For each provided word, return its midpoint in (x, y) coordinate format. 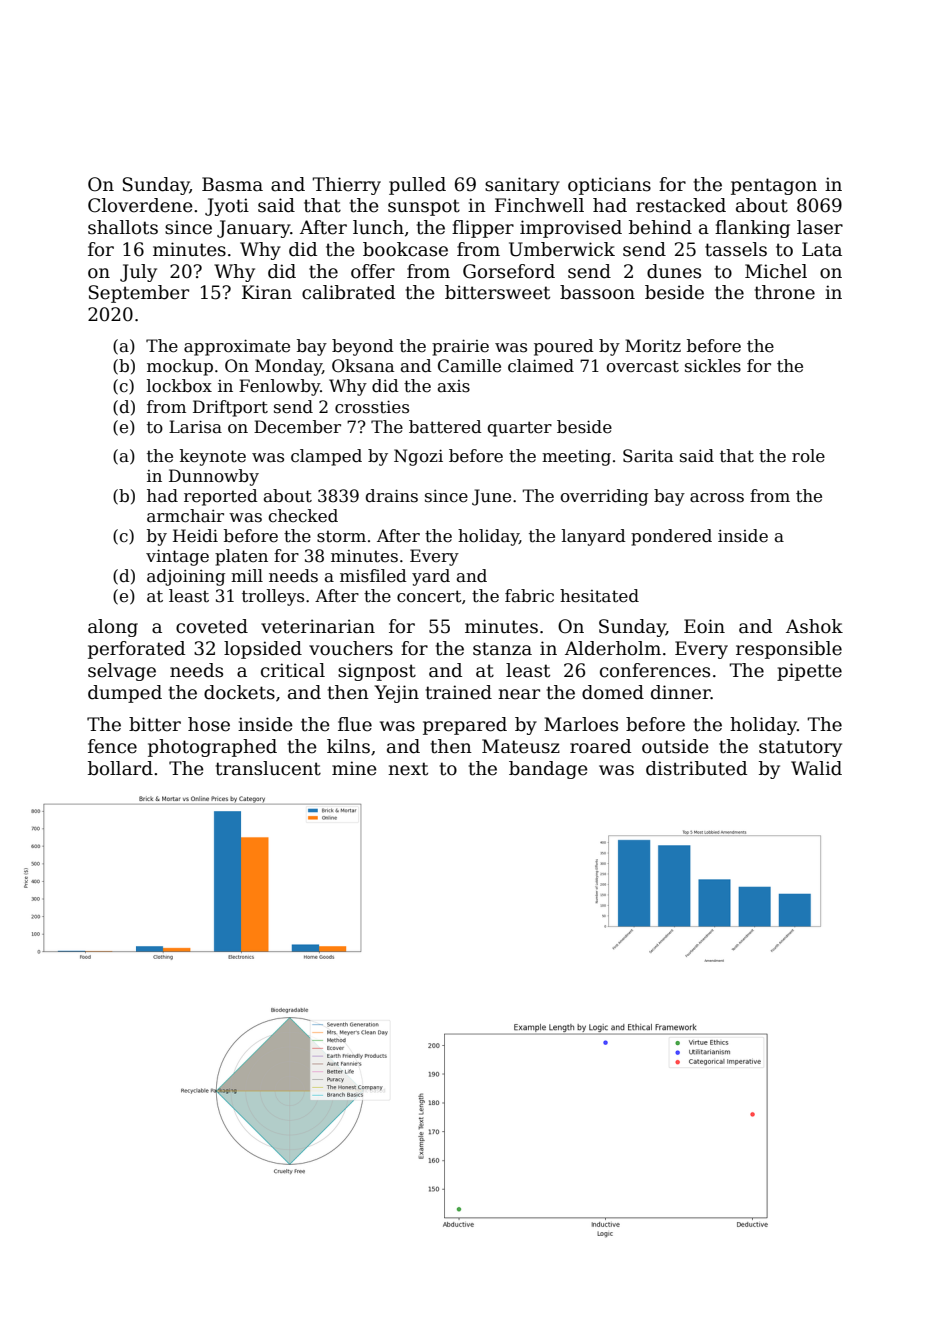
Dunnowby (214, 477)
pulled (417, 186)
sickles (713, 366)
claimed (541, 366)
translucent (268, 768)
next (408, 769)
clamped (326, 457)
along (113, 628)
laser (820, 227)
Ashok (814, 626)
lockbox (179, 386)
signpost (377, 672)
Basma (232, 184)
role (808, 456)
